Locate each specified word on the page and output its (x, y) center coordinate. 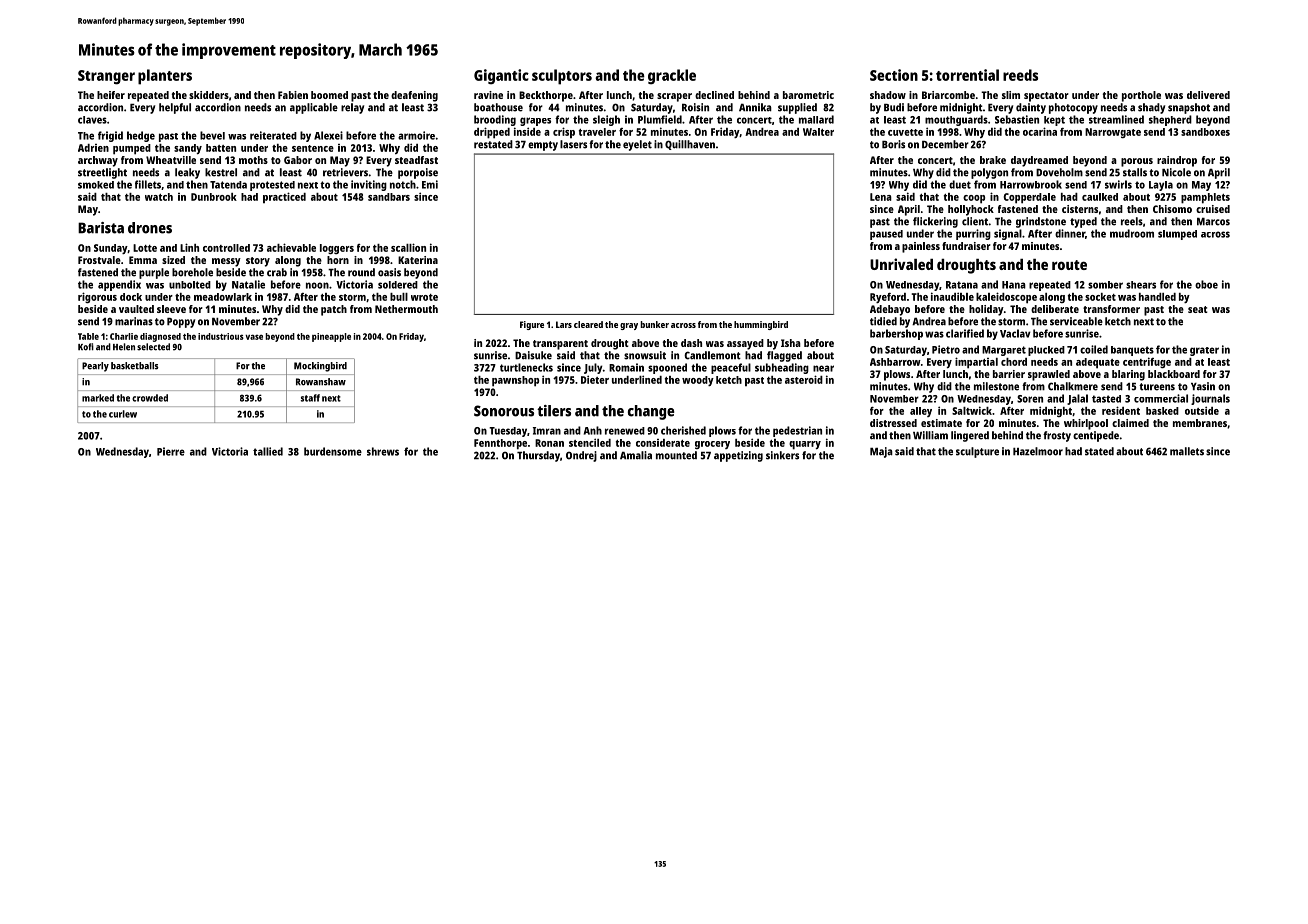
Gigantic (501, 77)
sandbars (389, 197)
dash (691, 343)
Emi (430, 184)
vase (254, 337)
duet (960, 184)
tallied (268, 451)
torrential (967, 75)
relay (352, 108)
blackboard (1174, 374)
